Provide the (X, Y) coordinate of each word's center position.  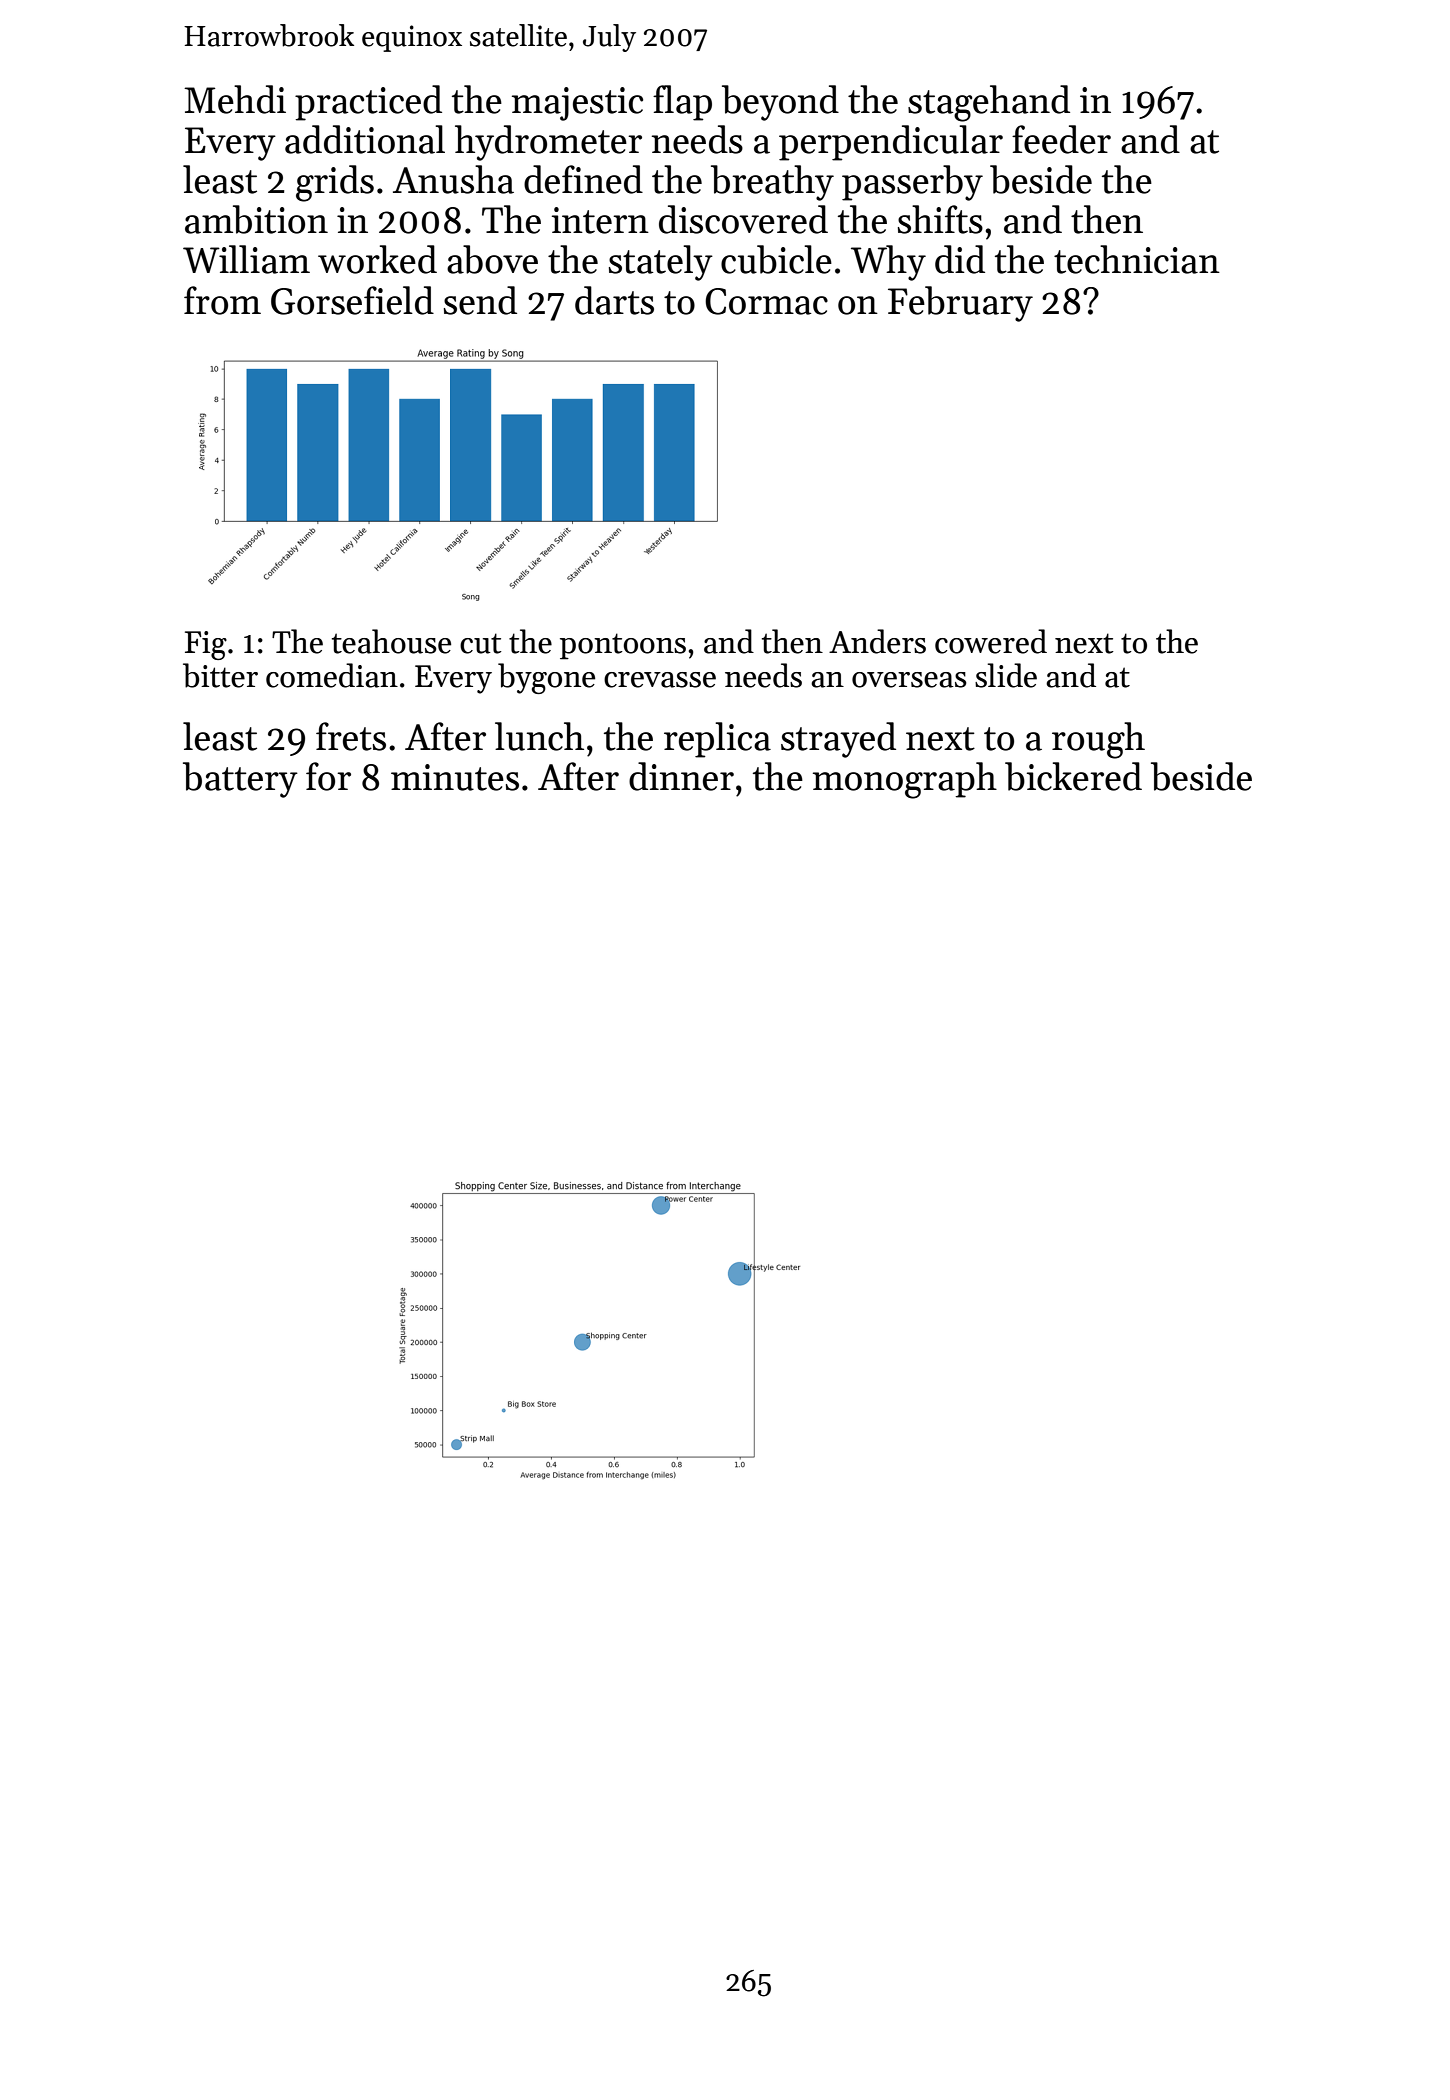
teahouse (391, 641)
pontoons (623, 646)
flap (682, 103)
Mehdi (235, 99)
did (960, 259)
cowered (991, 641)
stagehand (989, 103)
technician (1137, 259)
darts (614, 300)
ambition (256, 219)
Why (888, 263)
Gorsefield (352, 300)
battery (240, 780)
